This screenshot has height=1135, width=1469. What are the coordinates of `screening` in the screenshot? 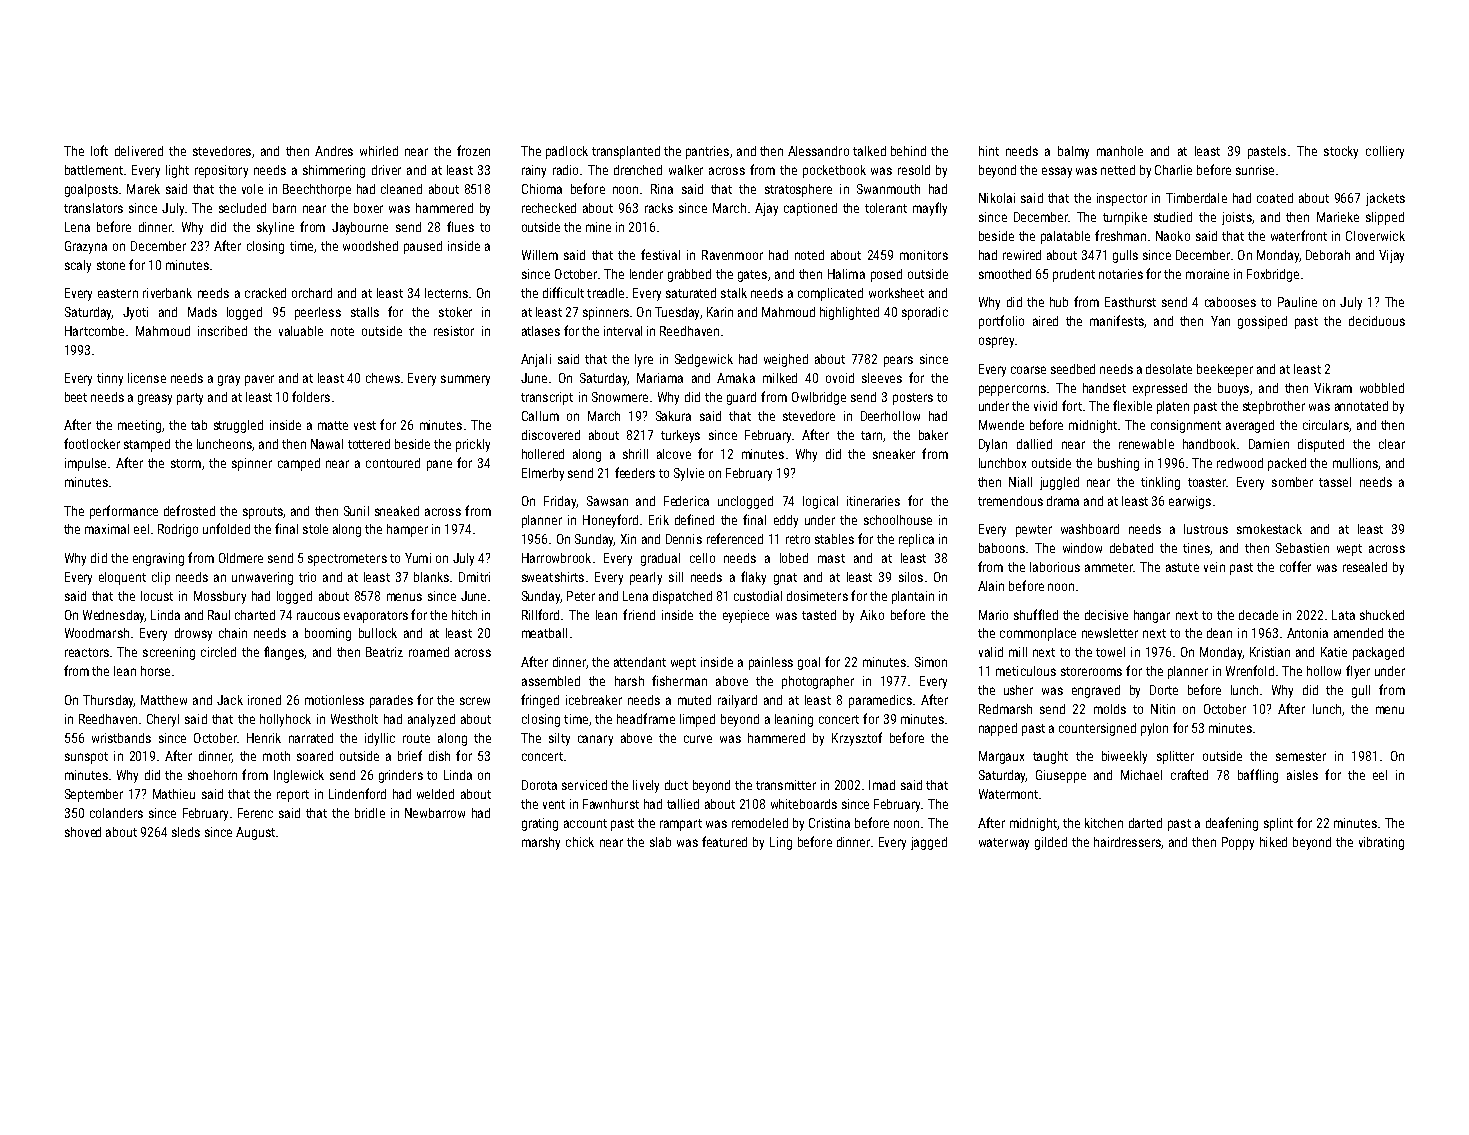 It's located at (169, 653).
